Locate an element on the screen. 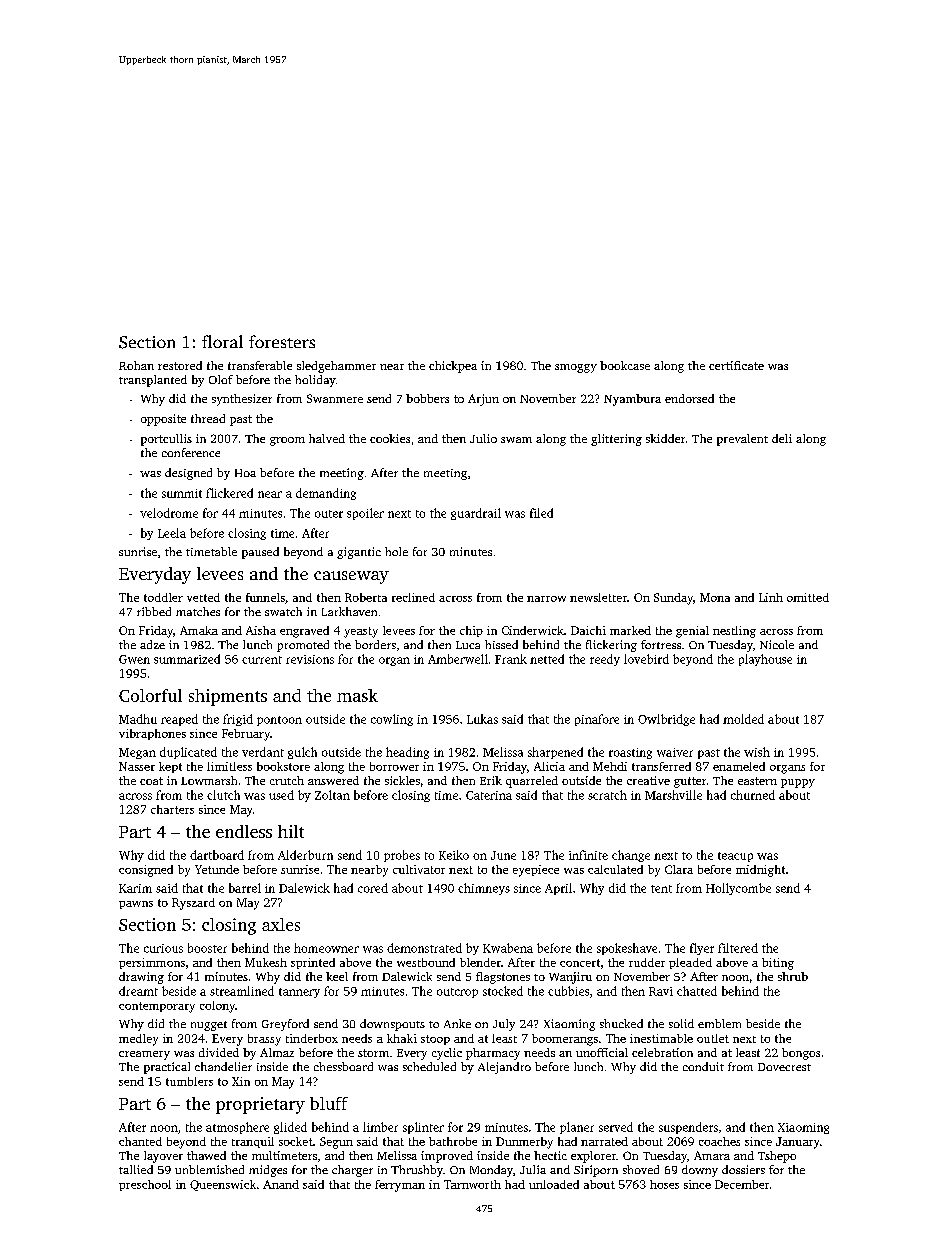 The image size is (952, 1233). smoggy is located at coordinates (576, 368).
